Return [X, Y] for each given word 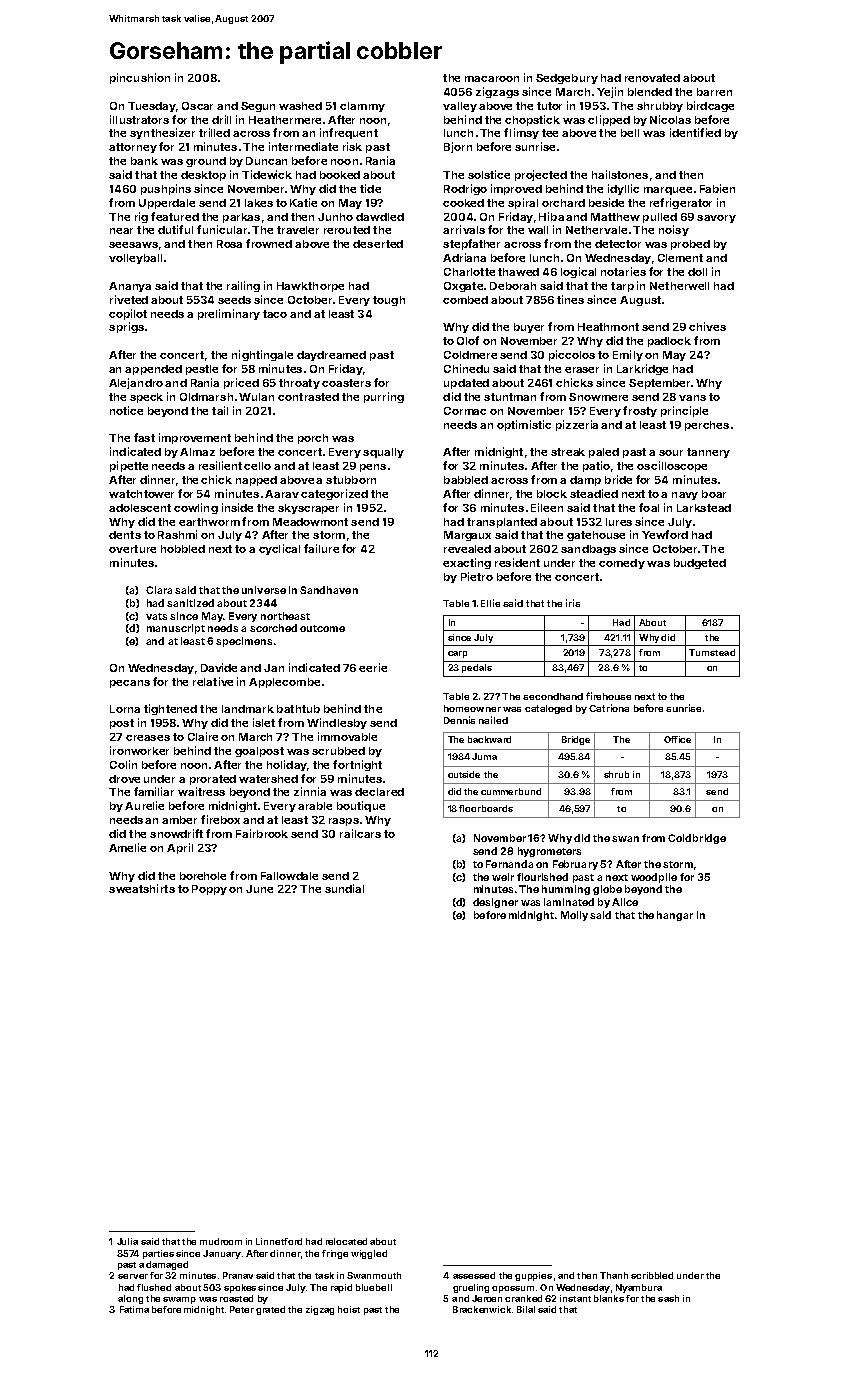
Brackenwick [482, 1309]
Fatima [134, 1309]
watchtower [141, 494]
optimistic [524, 425]
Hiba [551, 216]
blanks [609, 1298]
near [121, 231]
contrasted [308, 397]
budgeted [700, 564]
